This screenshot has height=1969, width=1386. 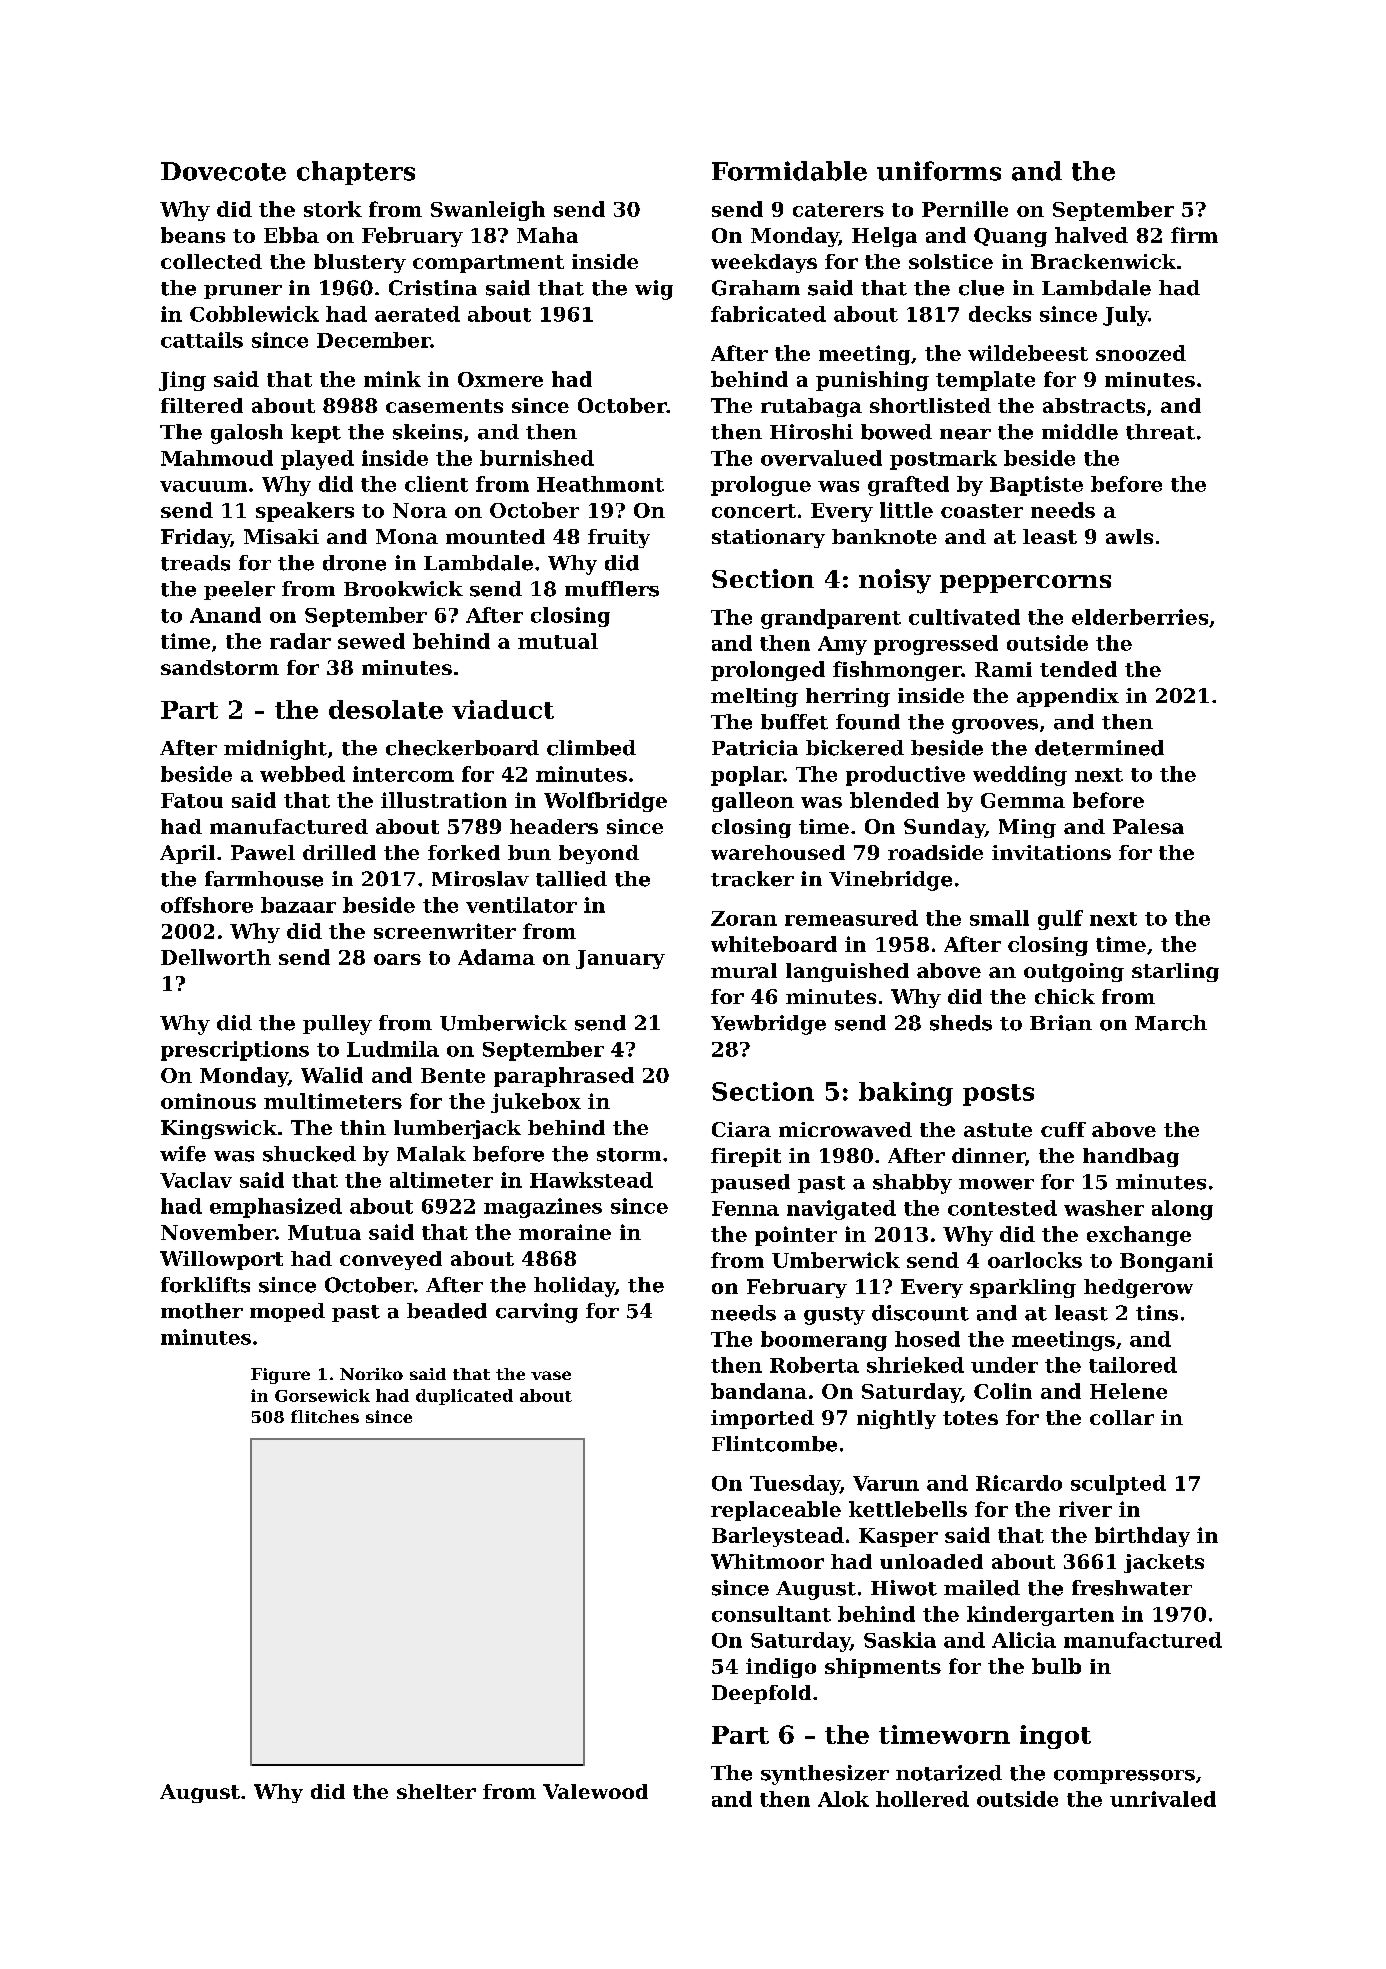 I want to click on offshore, so click(x=207, y=905).
